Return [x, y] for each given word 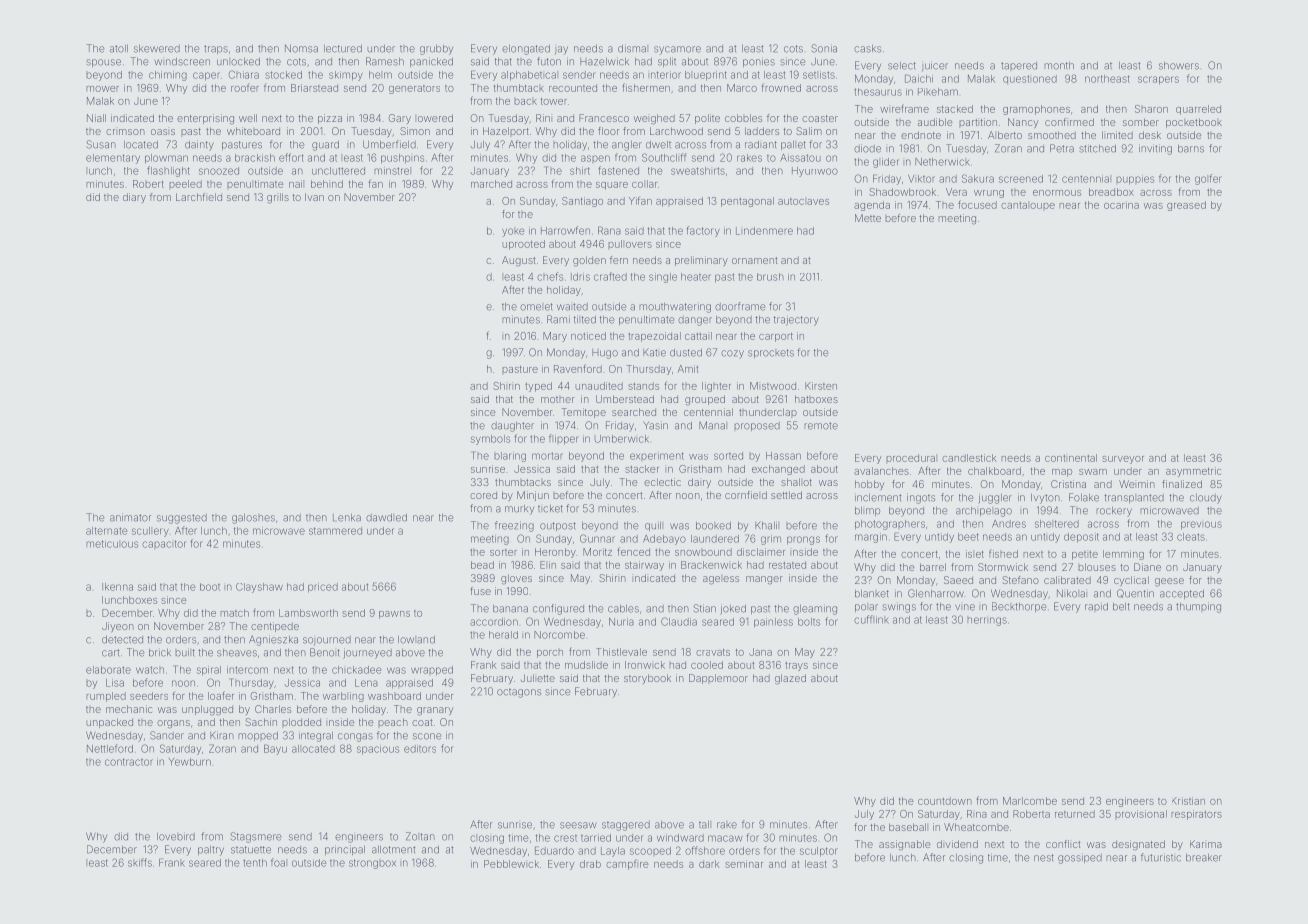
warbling [343, 697]
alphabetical [529, 76]
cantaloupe [1028, 206]
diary [134, 198]
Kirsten [821, 386]
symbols [490, 440]
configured [558, 609]
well [248, 118]
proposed [757, 426]
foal [279, 862]
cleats [1191, 537]
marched [491, 184]
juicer [935, 66]
